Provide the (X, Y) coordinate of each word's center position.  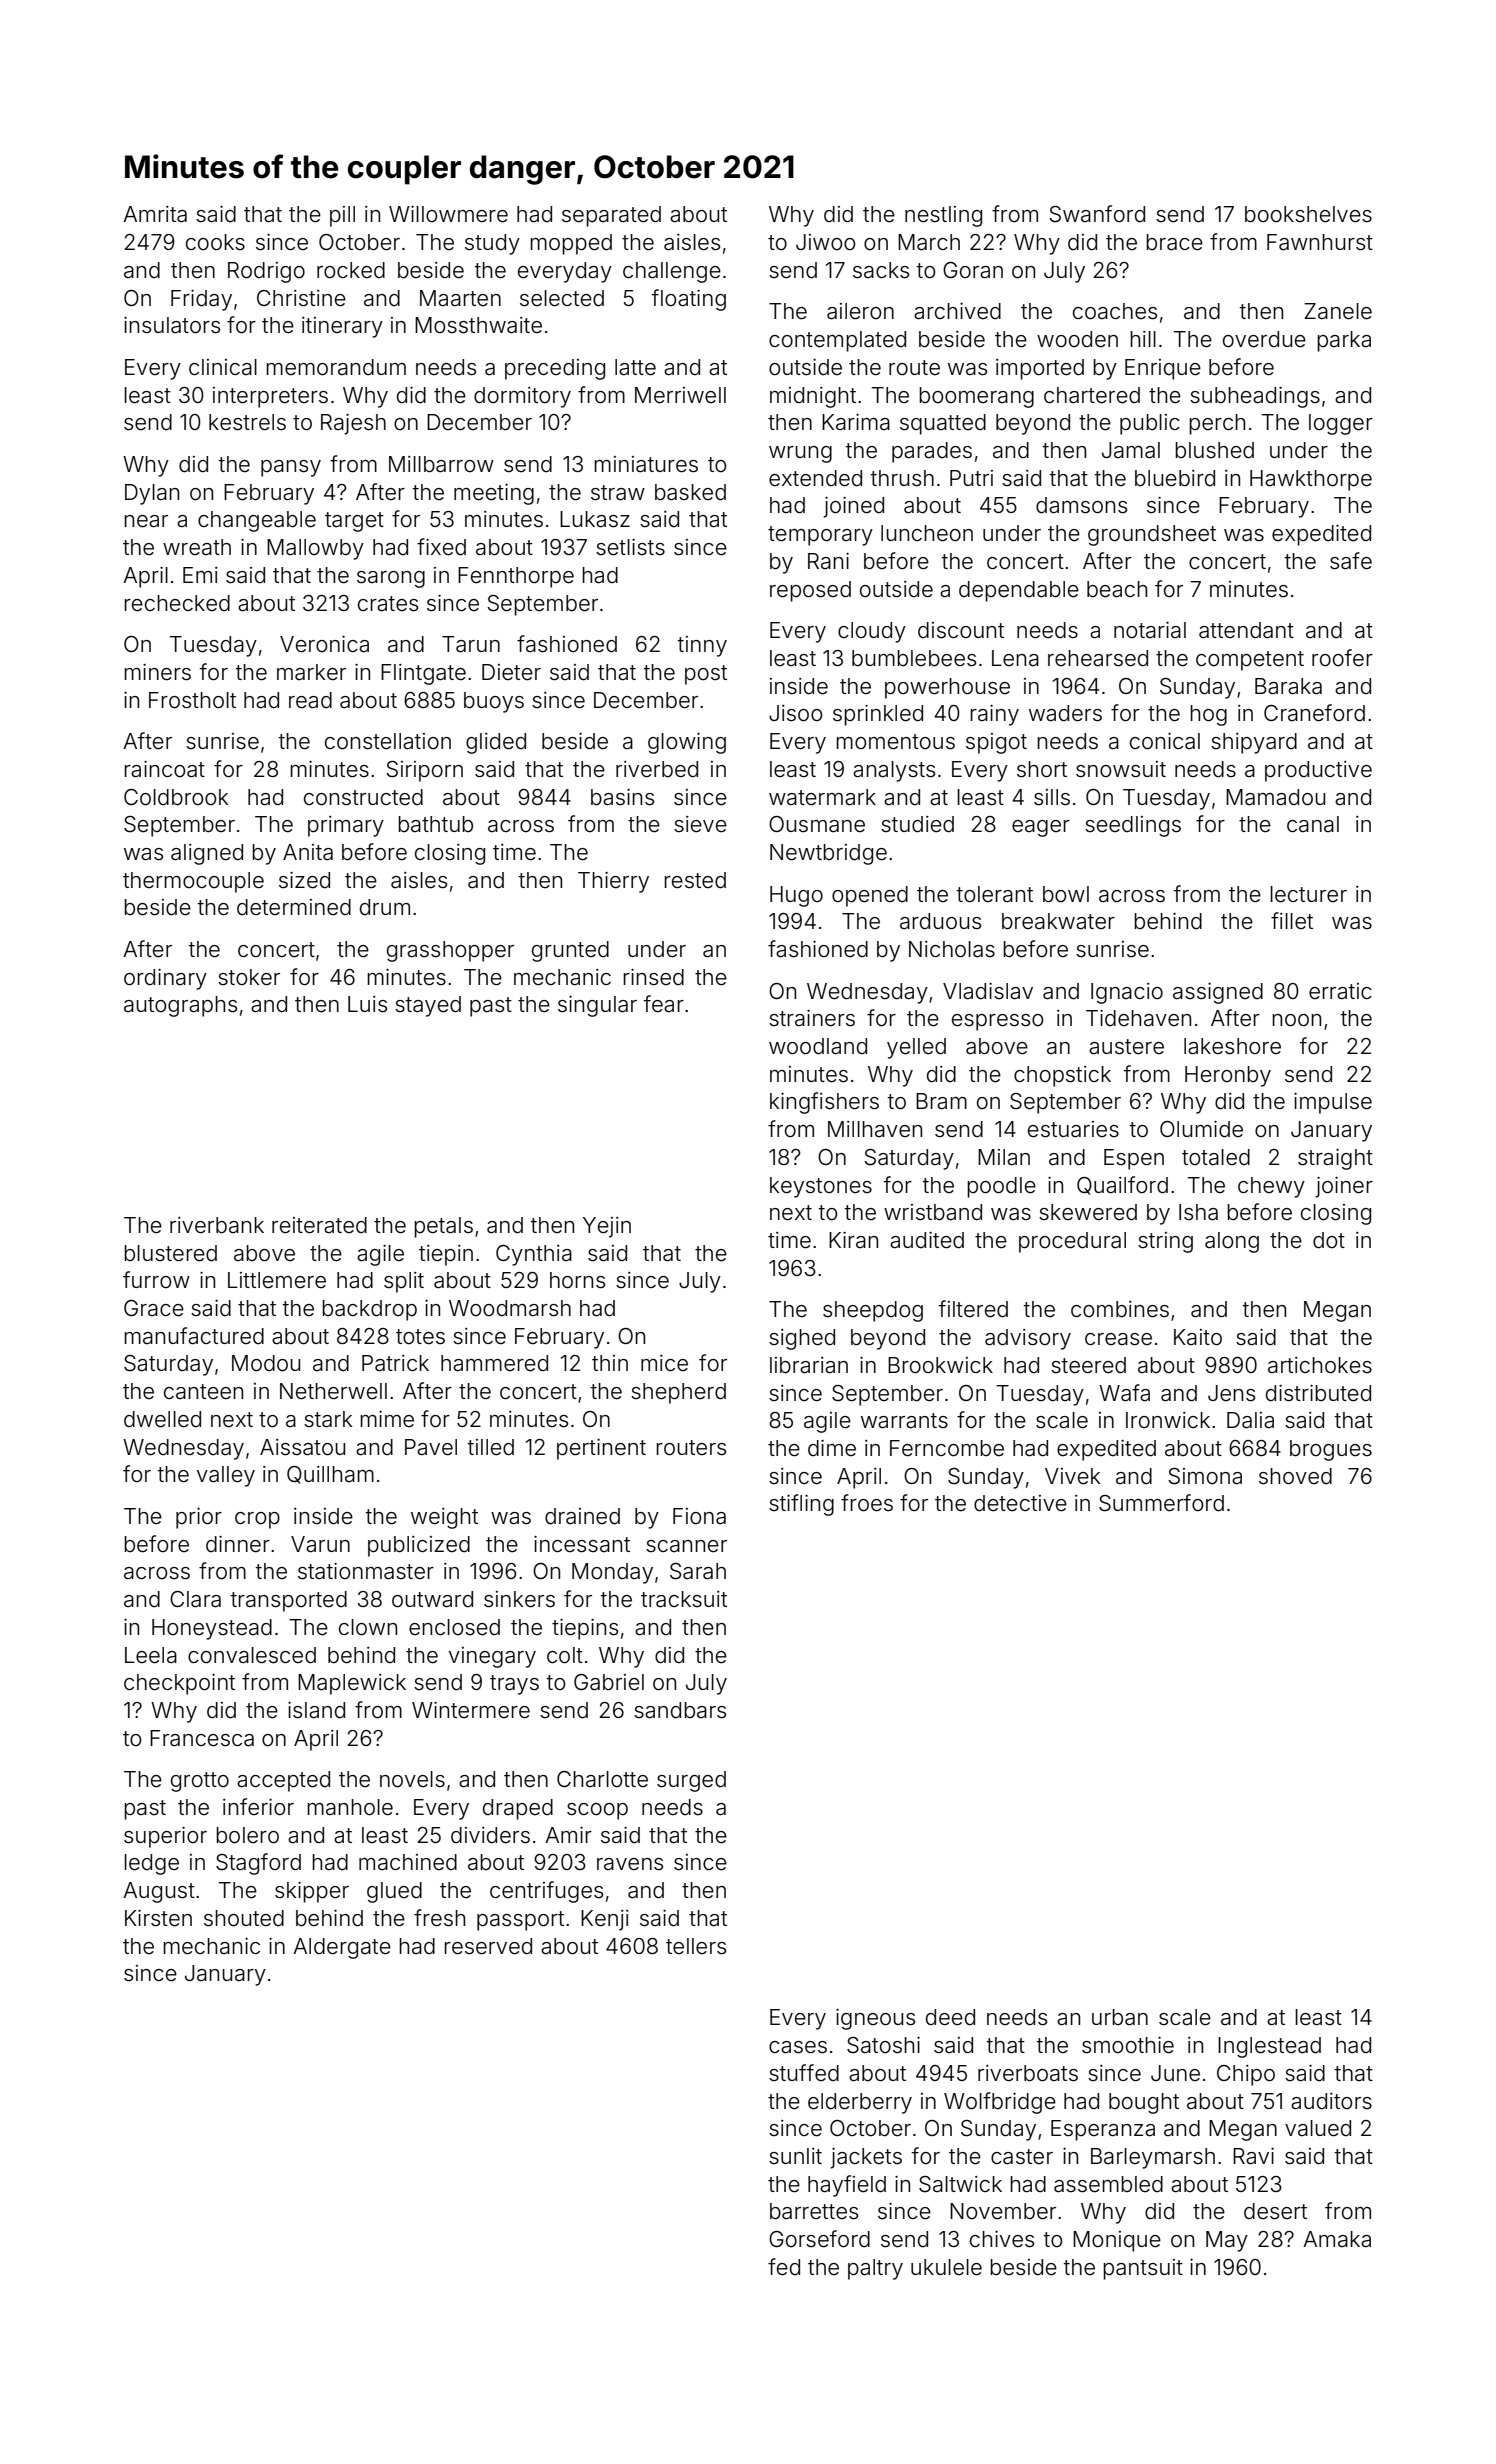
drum (385, 907)
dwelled (162, 1419)
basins (622, 797)
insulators (172, 325)
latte (635, 367)
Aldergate (342, 1948)
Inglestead (1269, 2047)
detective (1020, 1503)
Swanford (1097, 214)
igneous (875, 2019)
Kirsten (158, 1918)
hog (1208, 715)
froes (867, 1503)
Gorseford (819, 2239)
